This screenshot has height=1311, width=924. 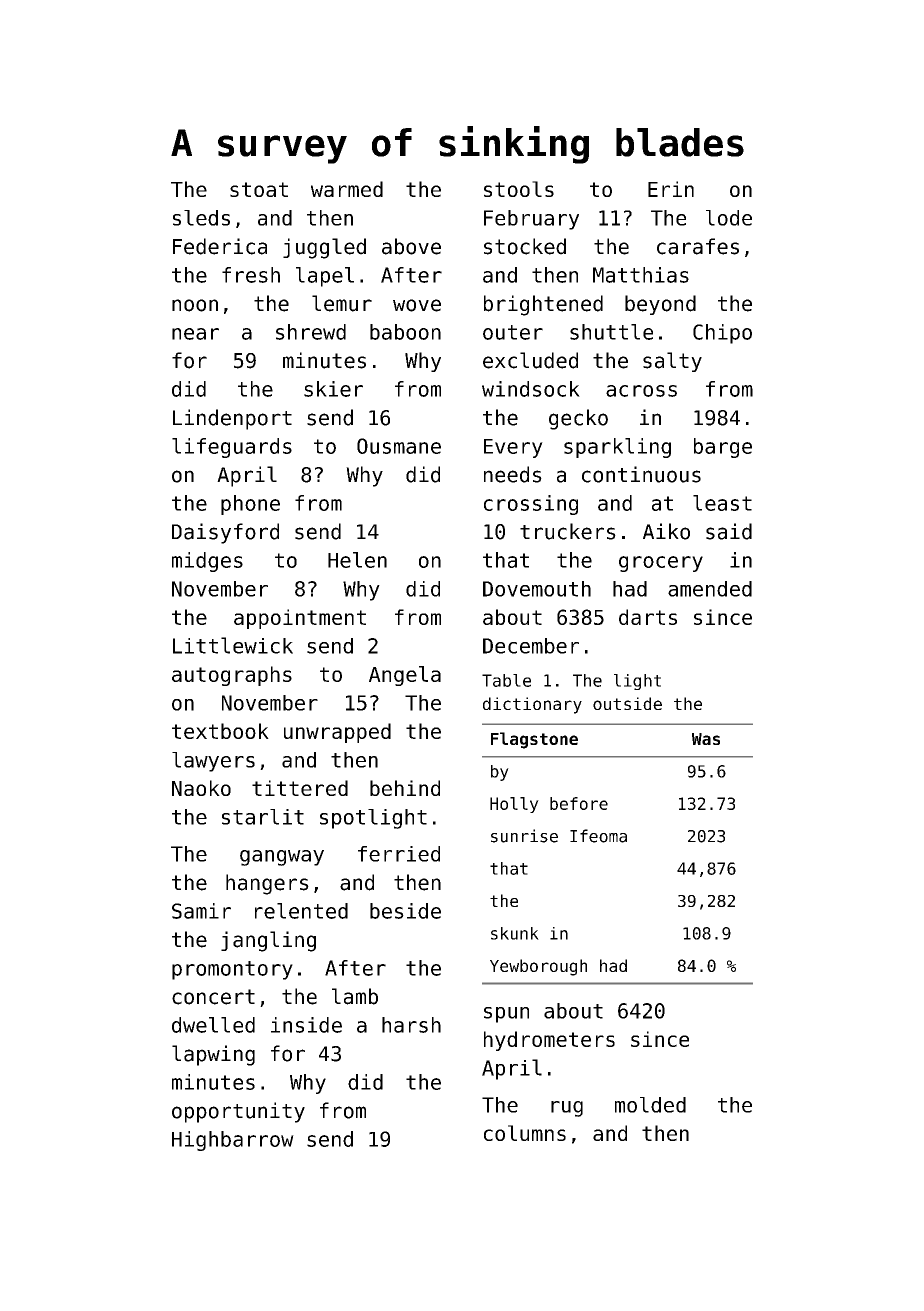 What do you see at coordinates (611, 332) in the screenshot?
I see `shuttle` at bounding box center [611, 332].
